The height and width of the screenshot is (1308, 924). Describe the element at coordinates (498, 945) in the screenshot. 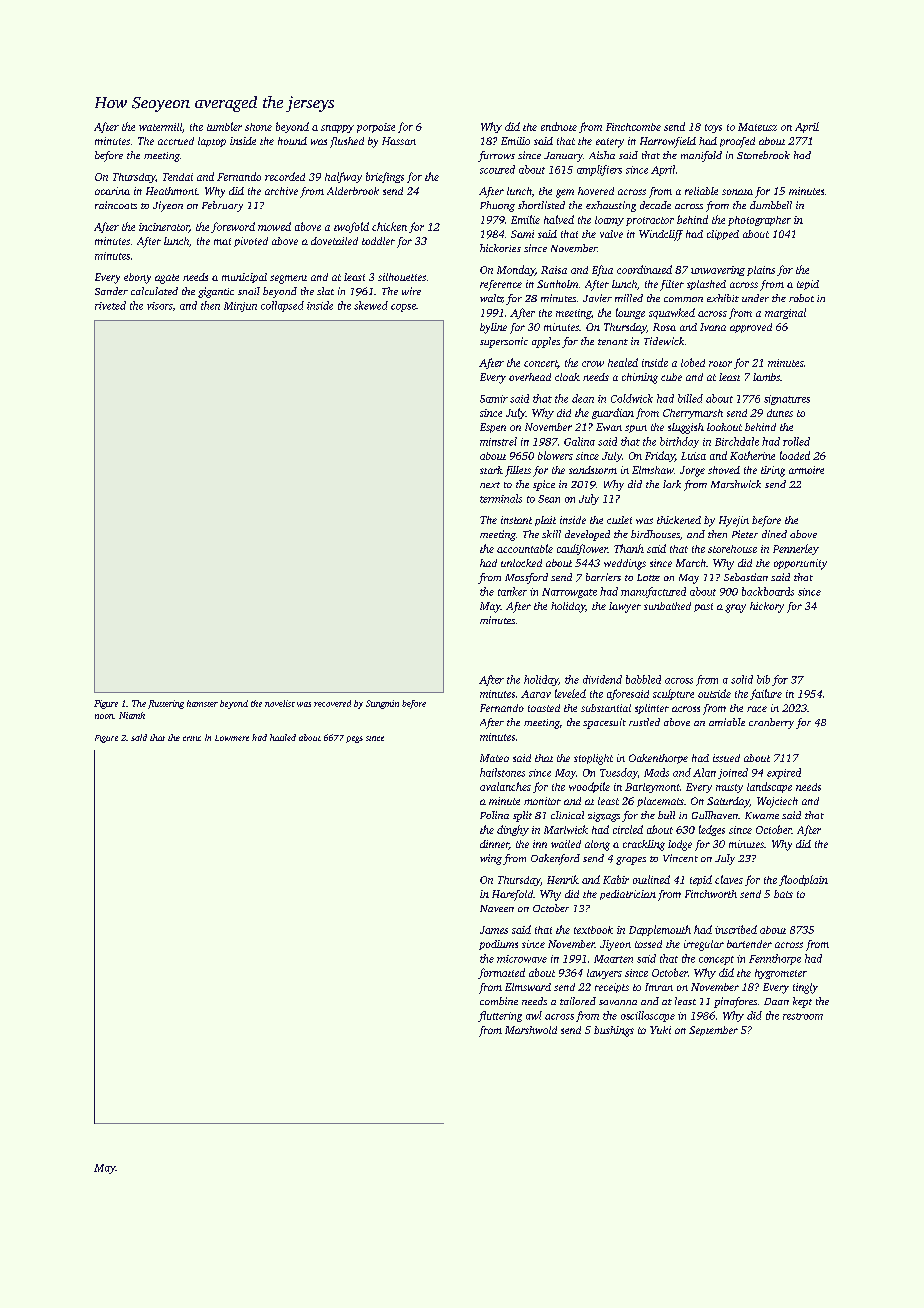

I see `podiums` at that location.
